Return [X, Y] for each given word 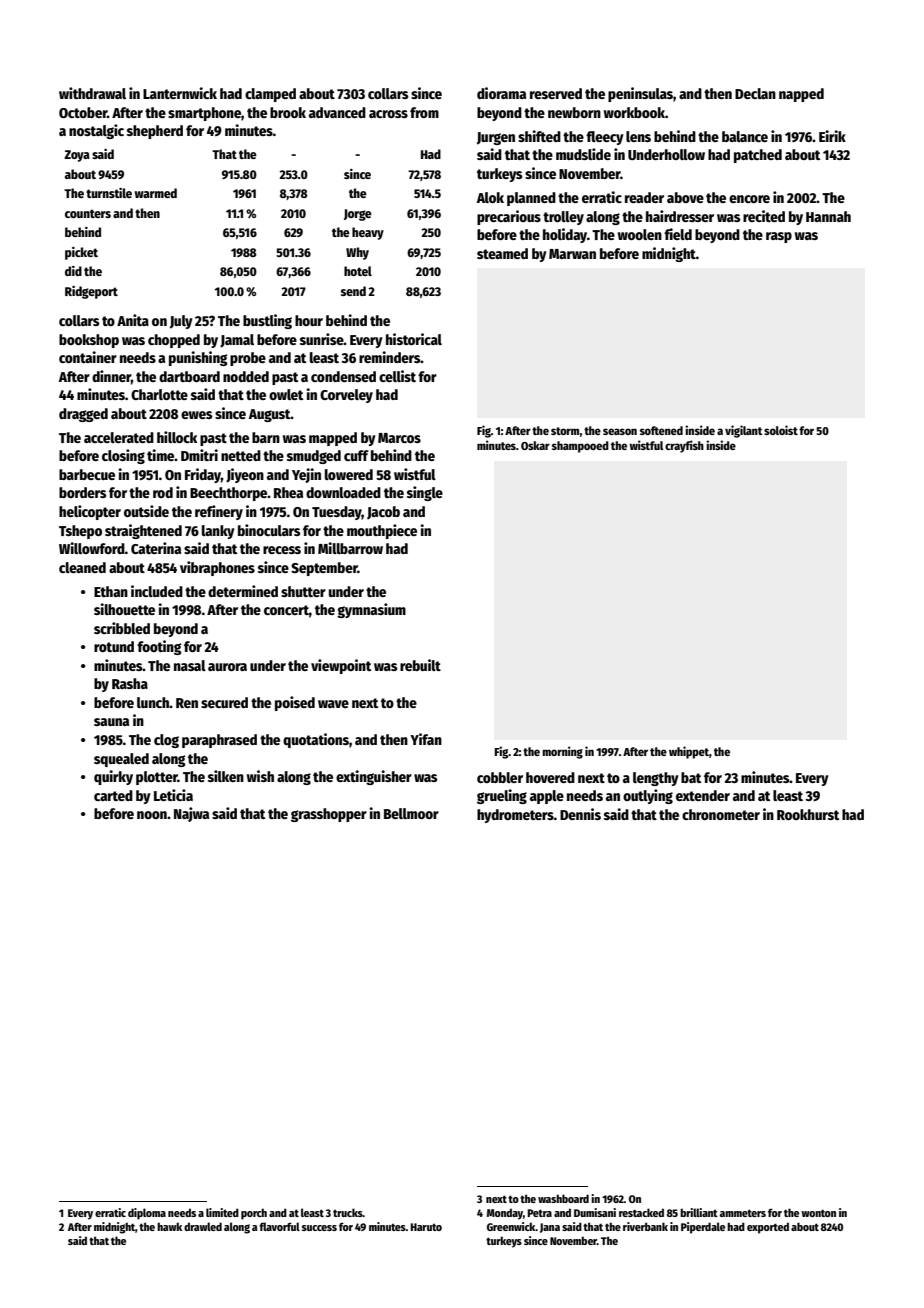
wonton [818, 1213]
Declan [755, 93]
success [319, 1228]
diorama [501, 93]
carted [113, 795]
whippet [689, 752]
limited [222, 1212]
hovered [550, 777]
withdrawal [92, 93]
